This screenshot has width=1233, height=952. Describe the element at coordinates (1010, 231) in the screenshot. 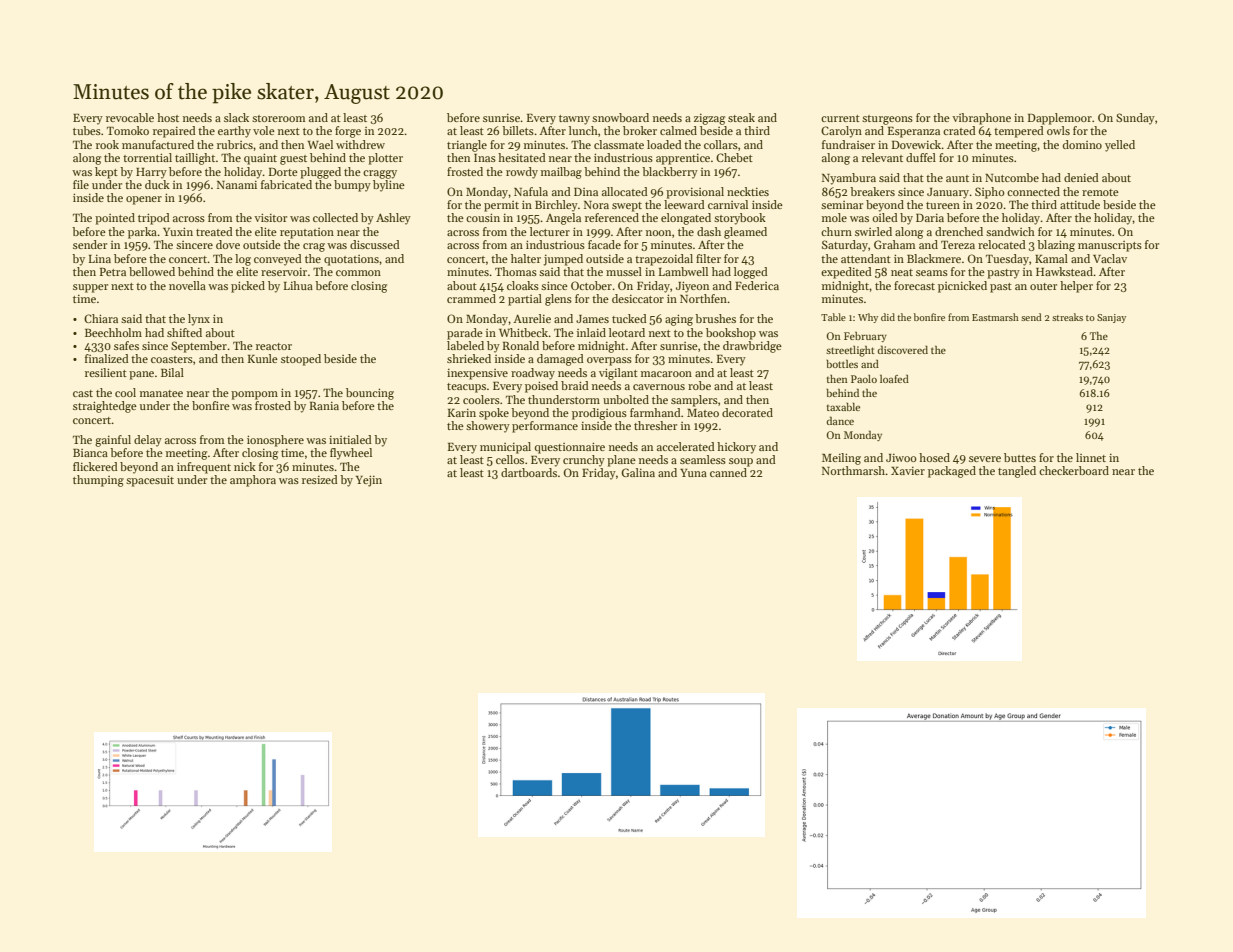

I see `sandwich` at that location.
